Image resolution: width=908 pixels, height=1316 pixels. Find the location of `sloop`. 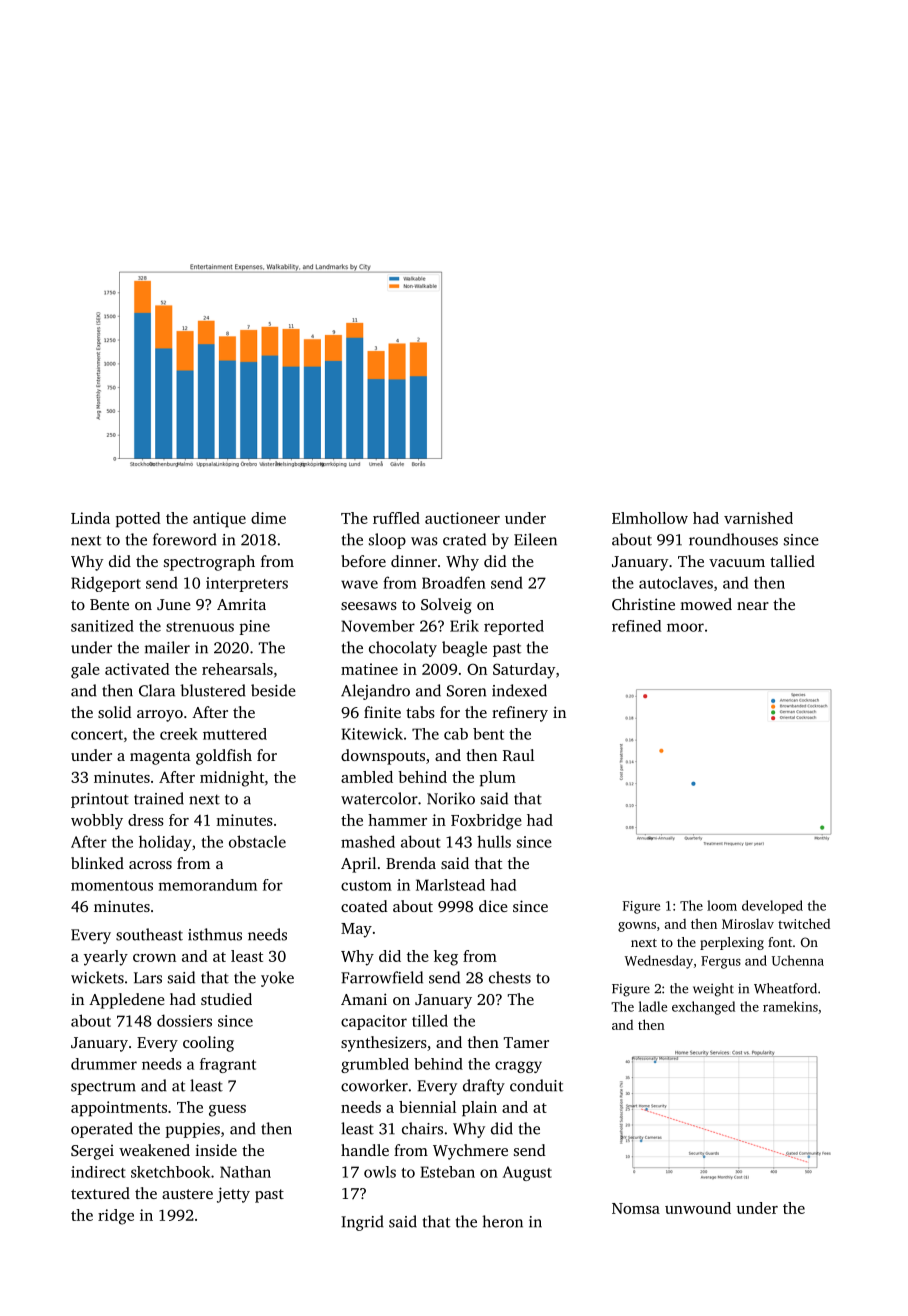

sloop is located at coordinates (387, 541).
